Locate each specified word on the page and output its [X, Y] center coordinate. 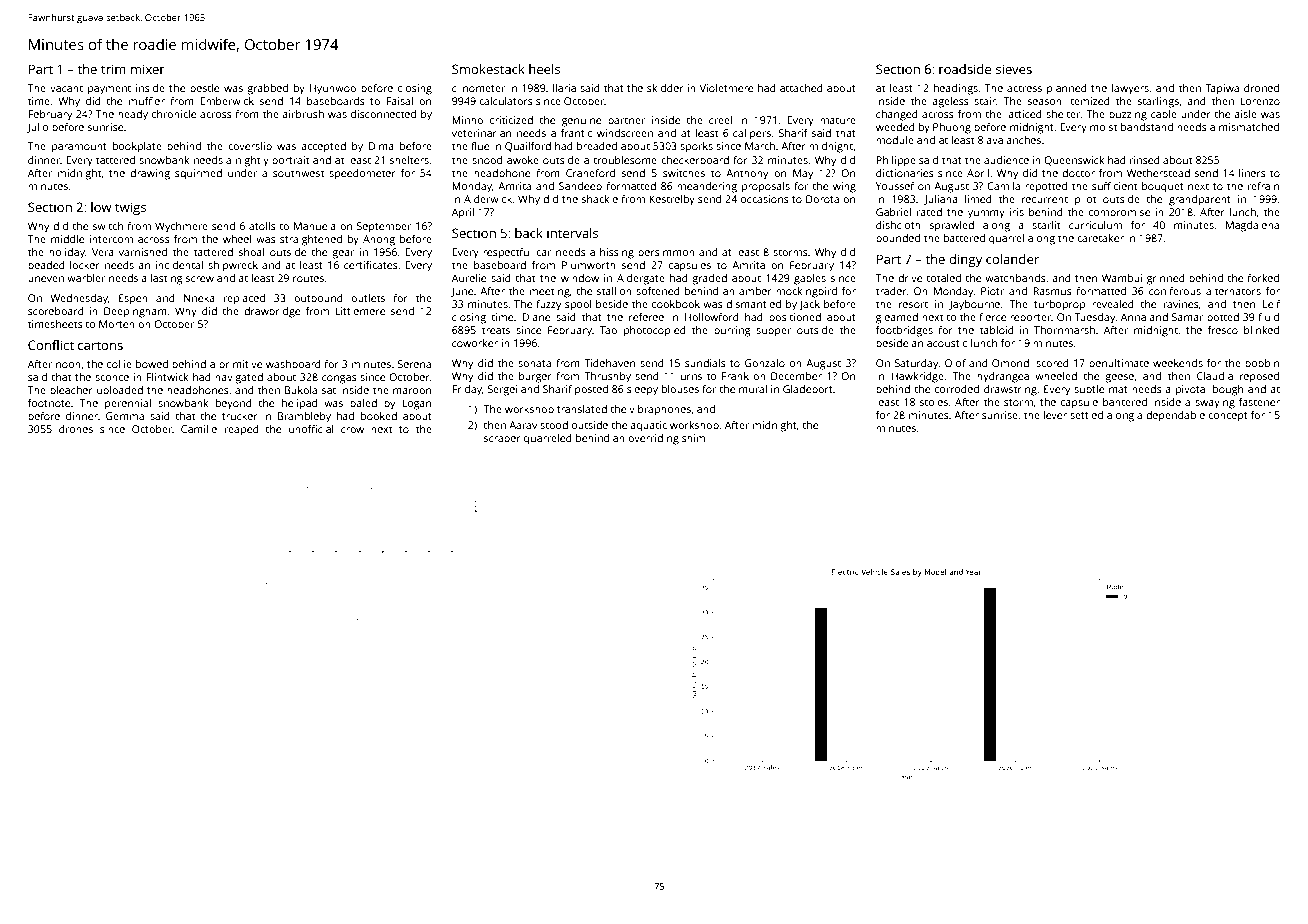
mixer [148, 69]
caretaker [1100, 238]
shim [693, 438]
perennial [128, 404]
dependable [1175, 416]
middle [67, 239]
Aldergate [641, 279]
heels [544, 69]
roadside [965, 69]
